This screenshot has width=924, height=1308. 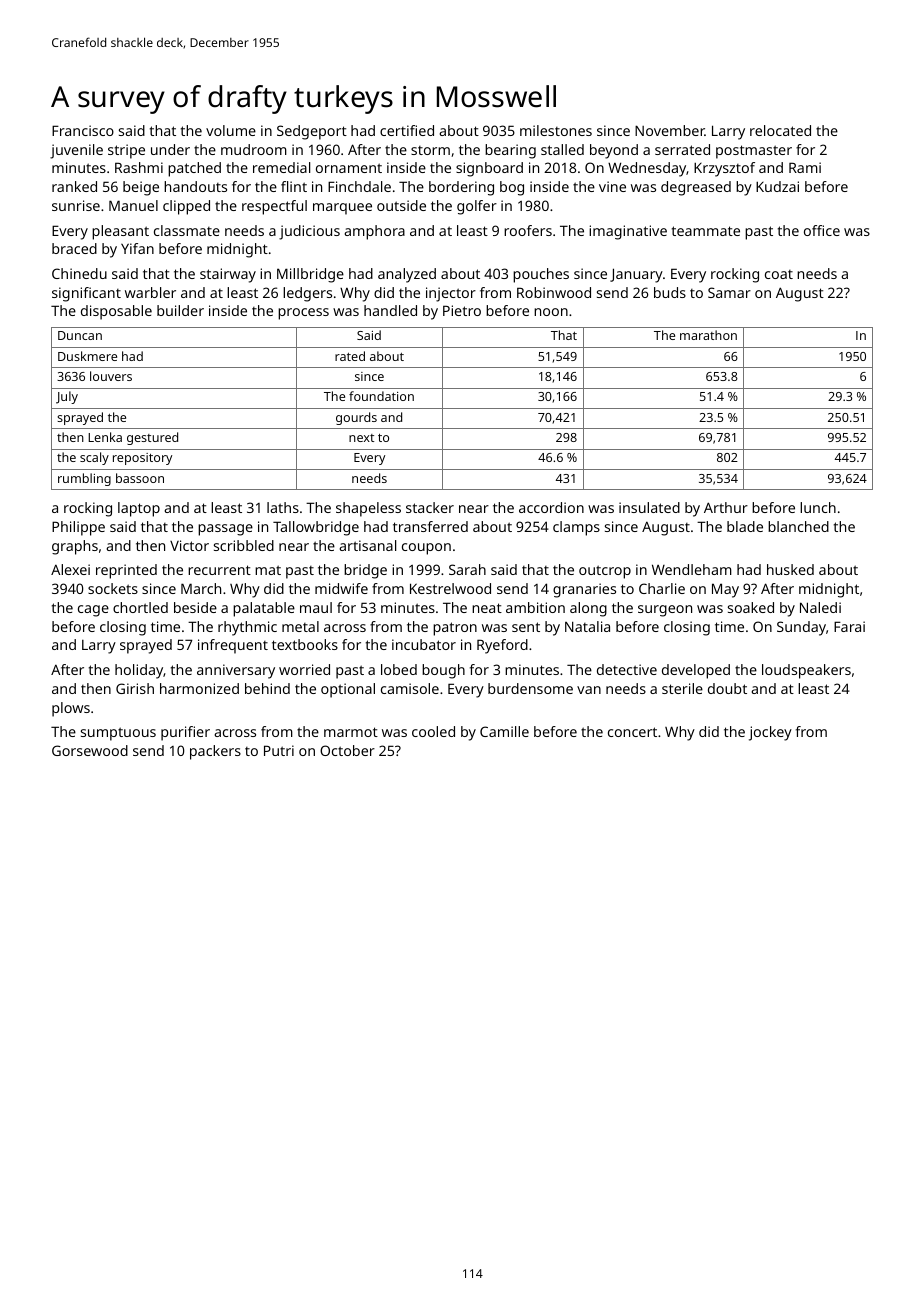 I want to click on ranked, so click(x=74, y=186).
